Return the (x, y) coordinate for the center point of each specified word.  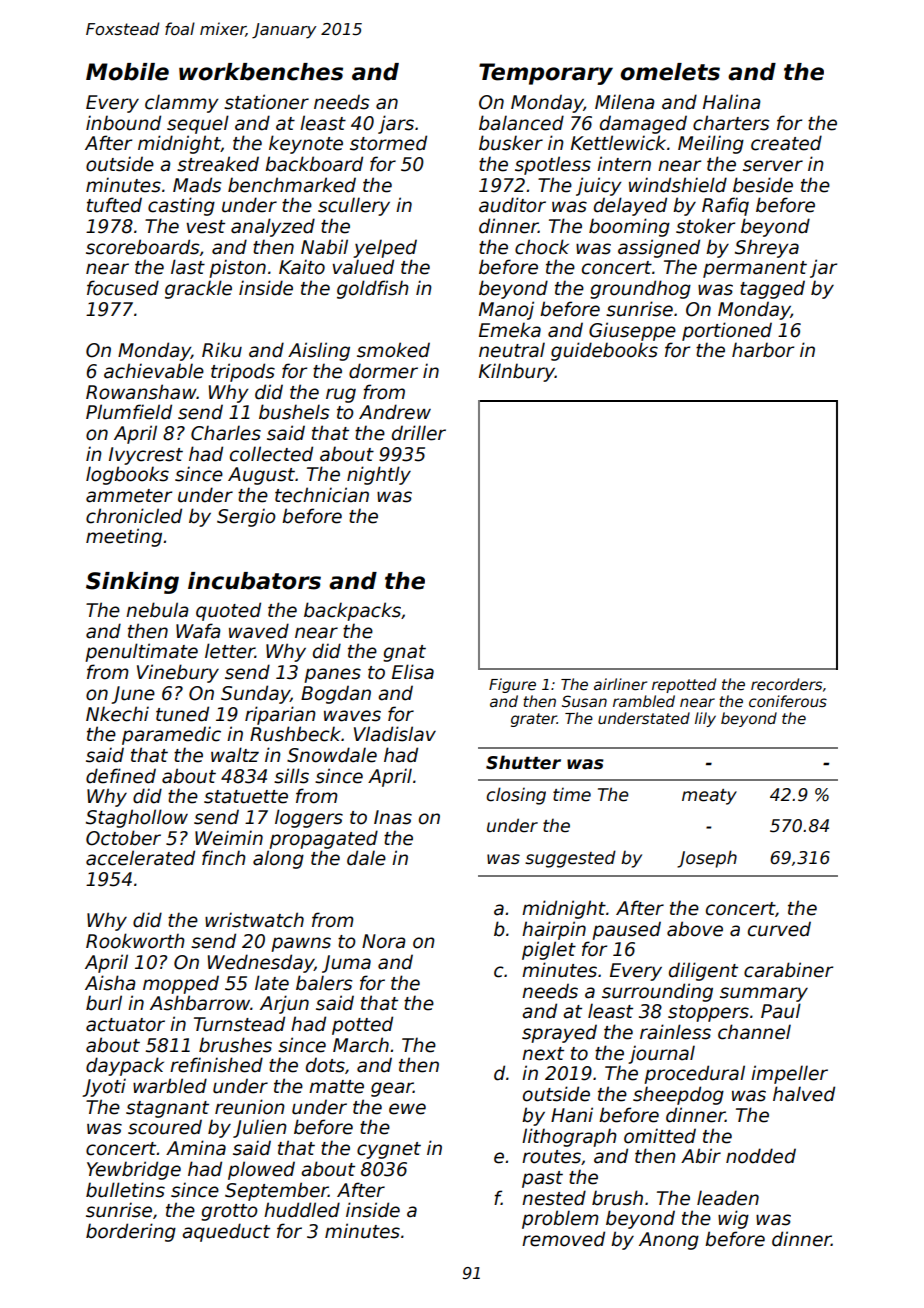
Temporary (546, 74)
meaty (709, 797)
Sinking (132, 583)
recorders (786, 684)
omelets (670, 72)
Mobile (127, 72)
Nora (384, 941)
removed (563, 1239)
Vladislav (395, 734)
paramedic (171, 735)
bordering (131, 1232)
